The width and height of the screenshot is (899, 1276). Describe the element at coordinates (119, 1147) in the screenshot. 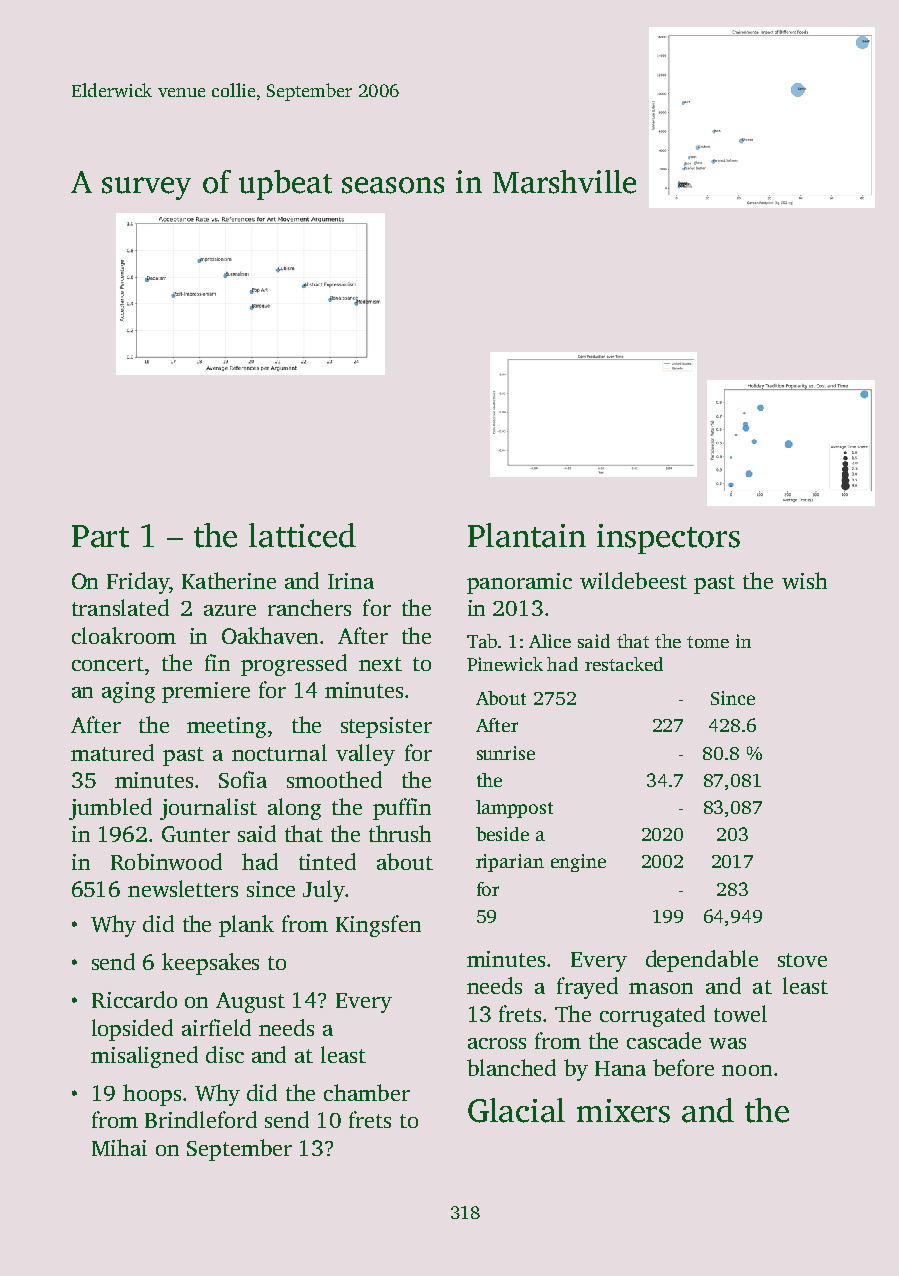

I see `Mihai` at that location.
